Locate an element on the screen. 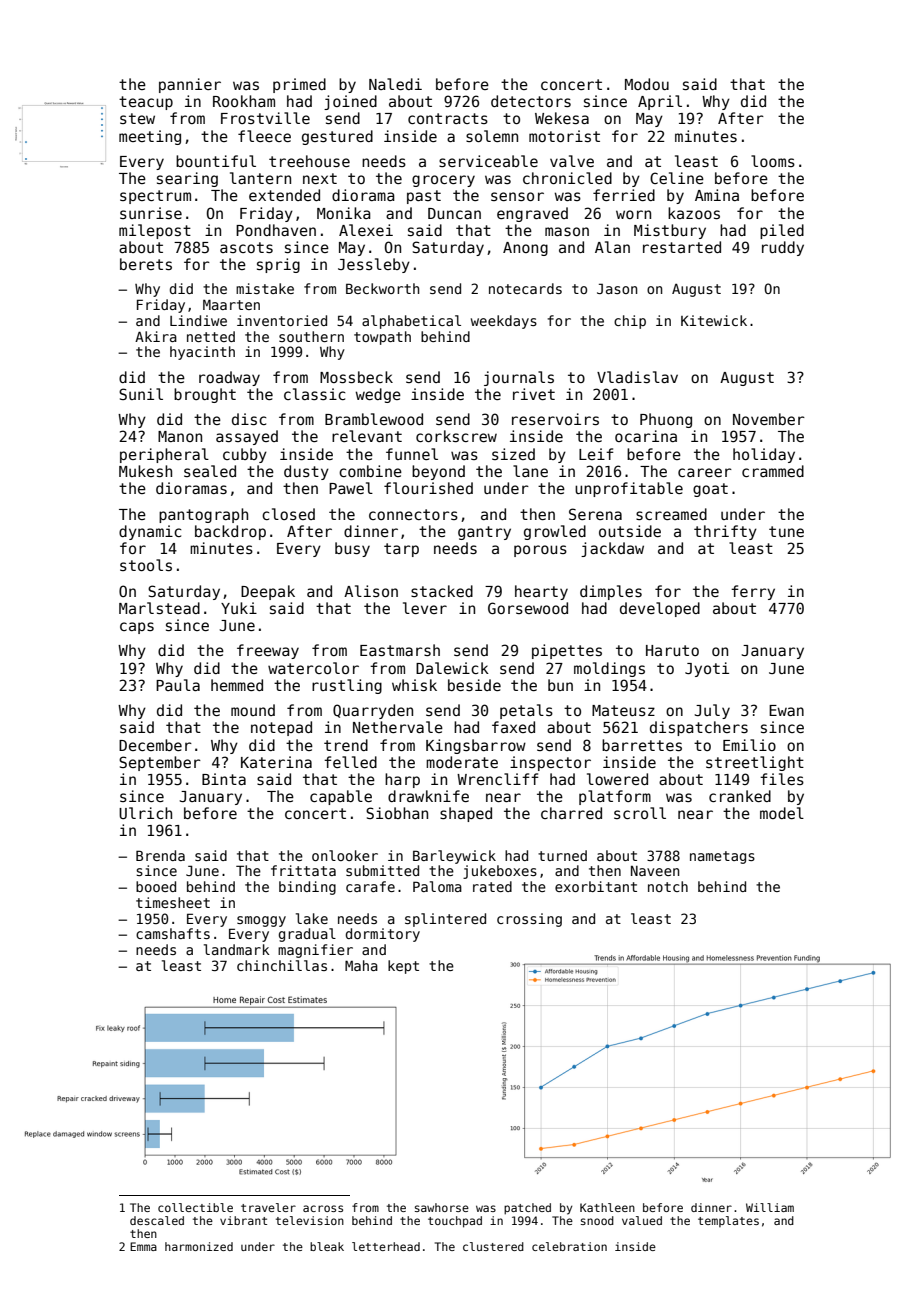  kept is located at coordinates (403, 967).
